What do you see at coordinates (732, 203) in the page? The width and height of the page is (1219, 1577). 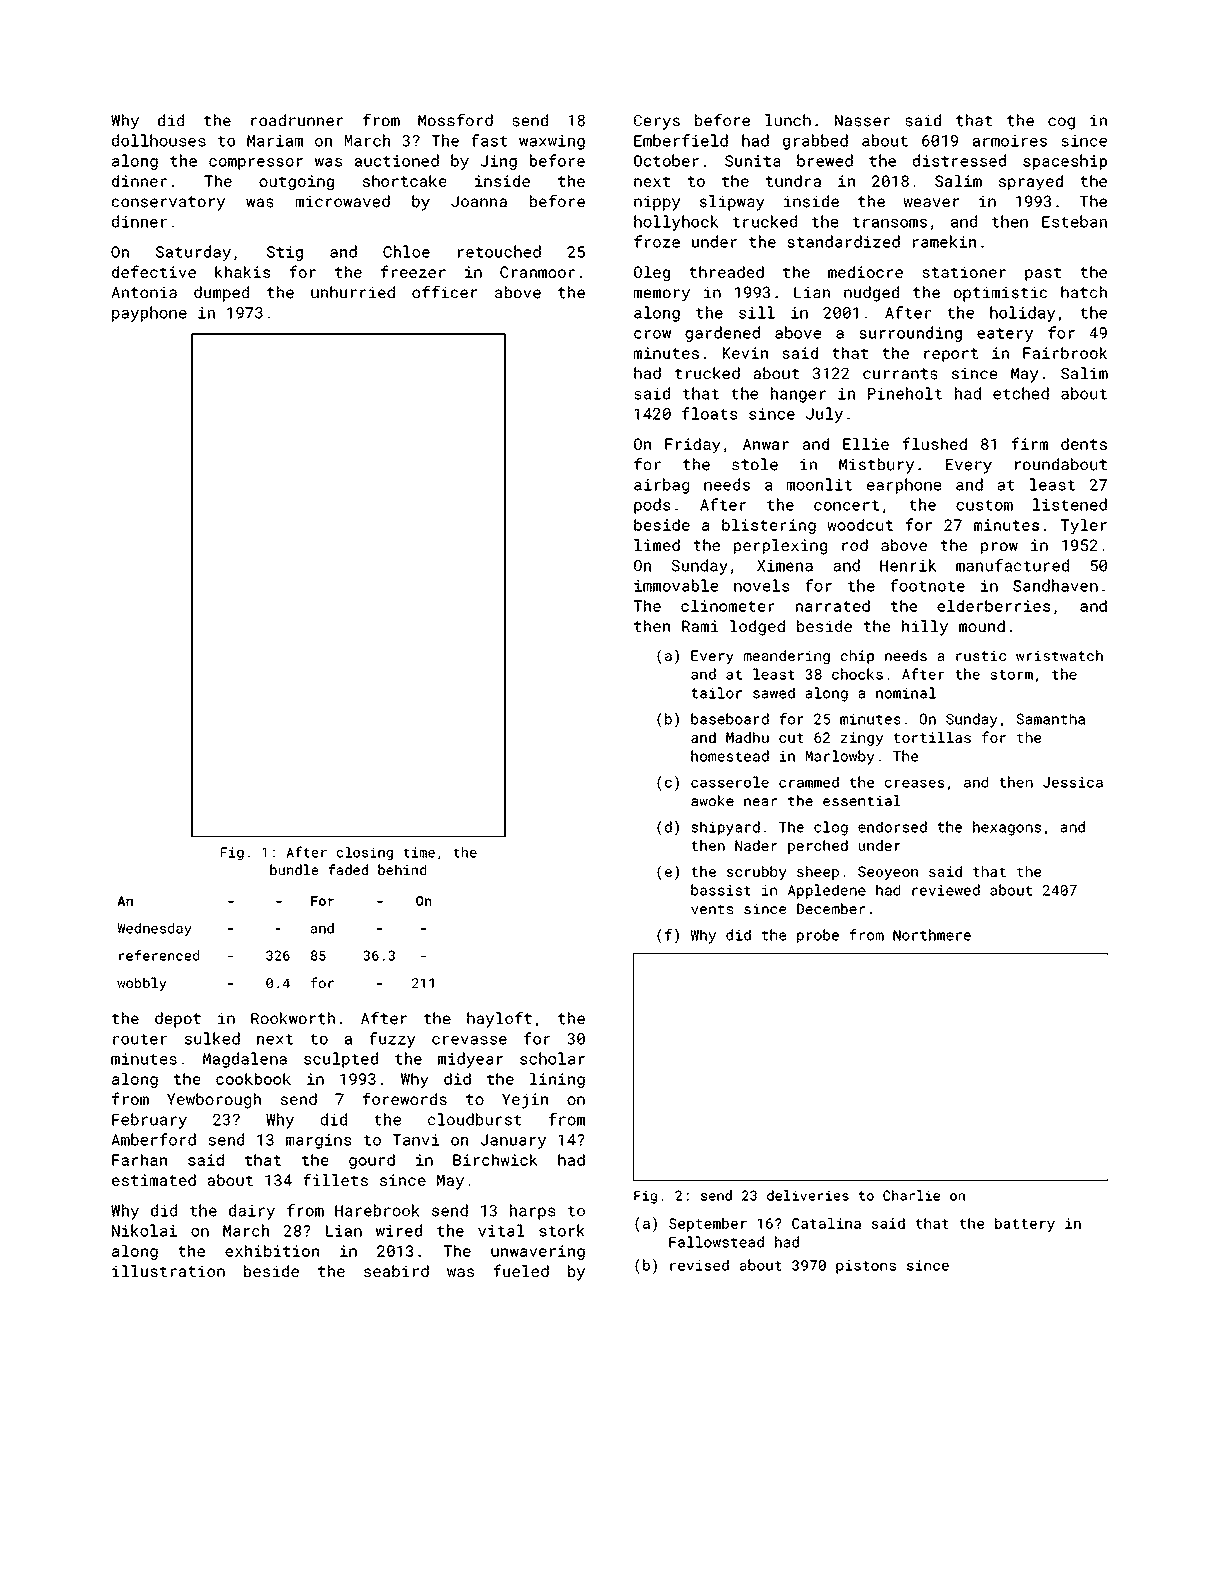 I see `slipway` at bounding box center [732, 203].
